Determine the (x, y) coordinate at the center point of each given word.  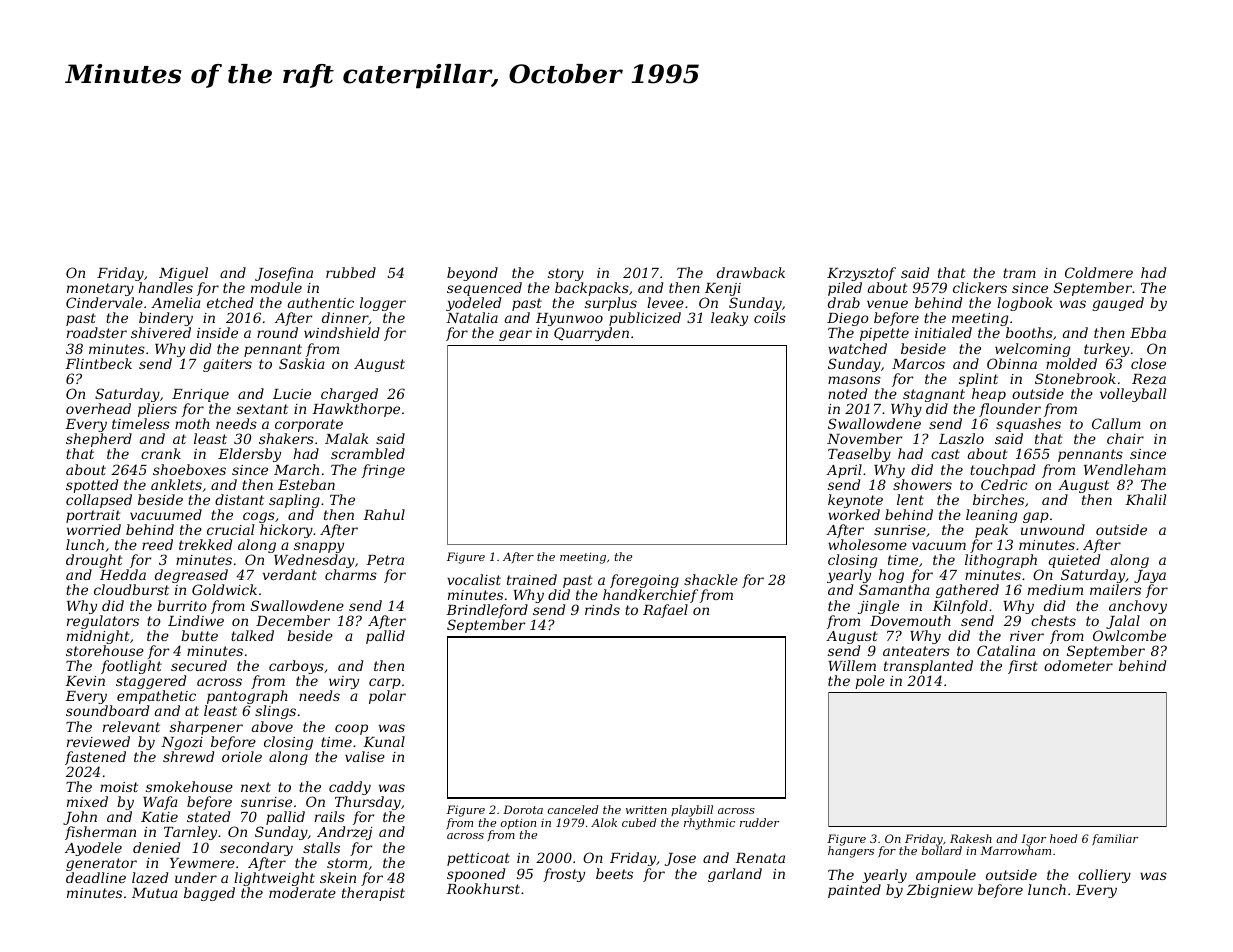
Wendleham (1125, 469)
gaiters (227, 365)
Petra (385, 560)
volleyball (1133, 395)
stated (208, 816)
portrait (93, 516)
